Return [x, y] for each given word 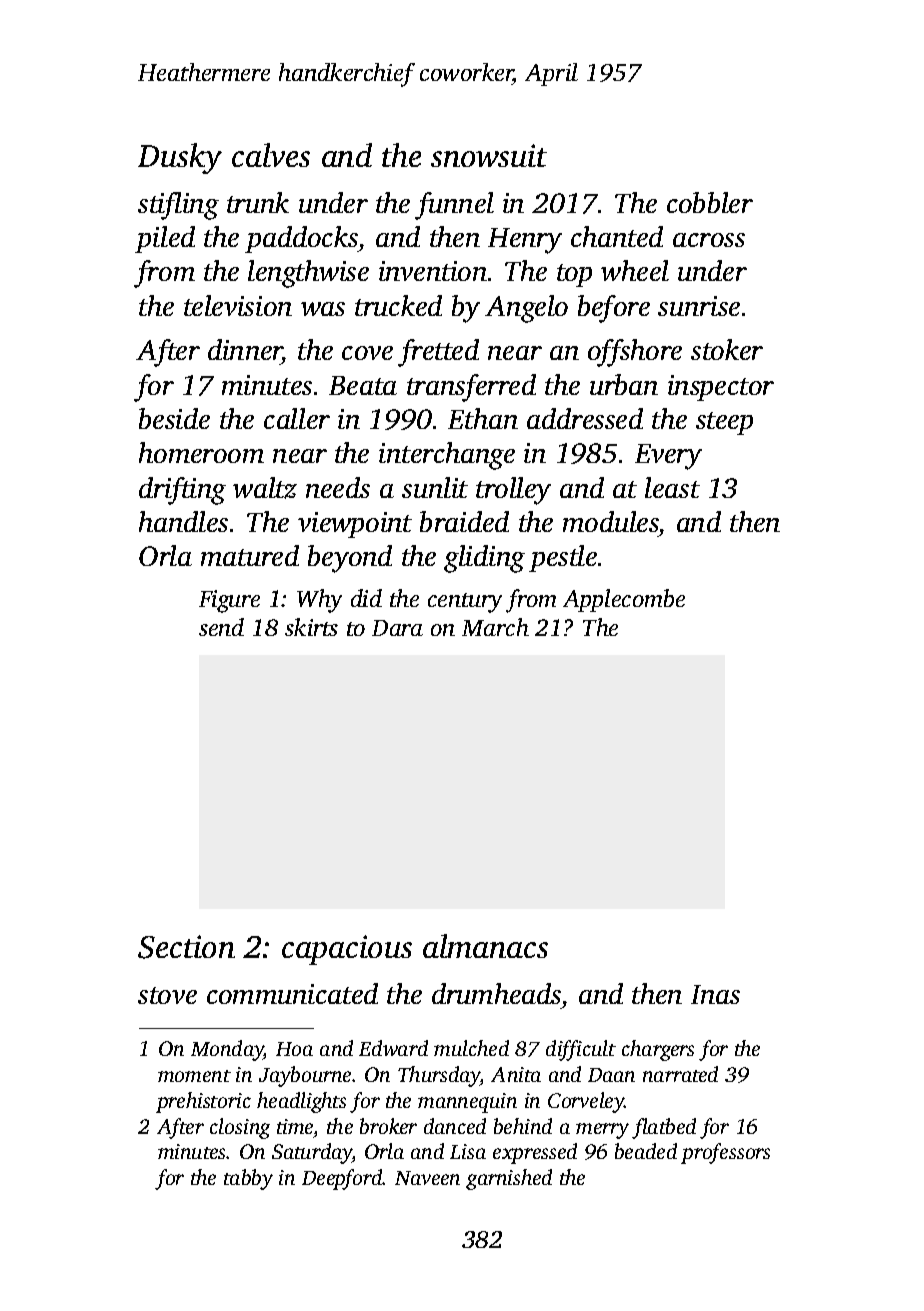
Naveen [427, 1178]
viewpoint [355, 525]
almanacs [485, 946]
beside [174, 418]
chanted [617, 236]
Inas [715, 994]
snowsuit [489, 155]
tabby [248, 1179]
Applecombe [624, 600]
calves [271, 155]
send [221, 627]
